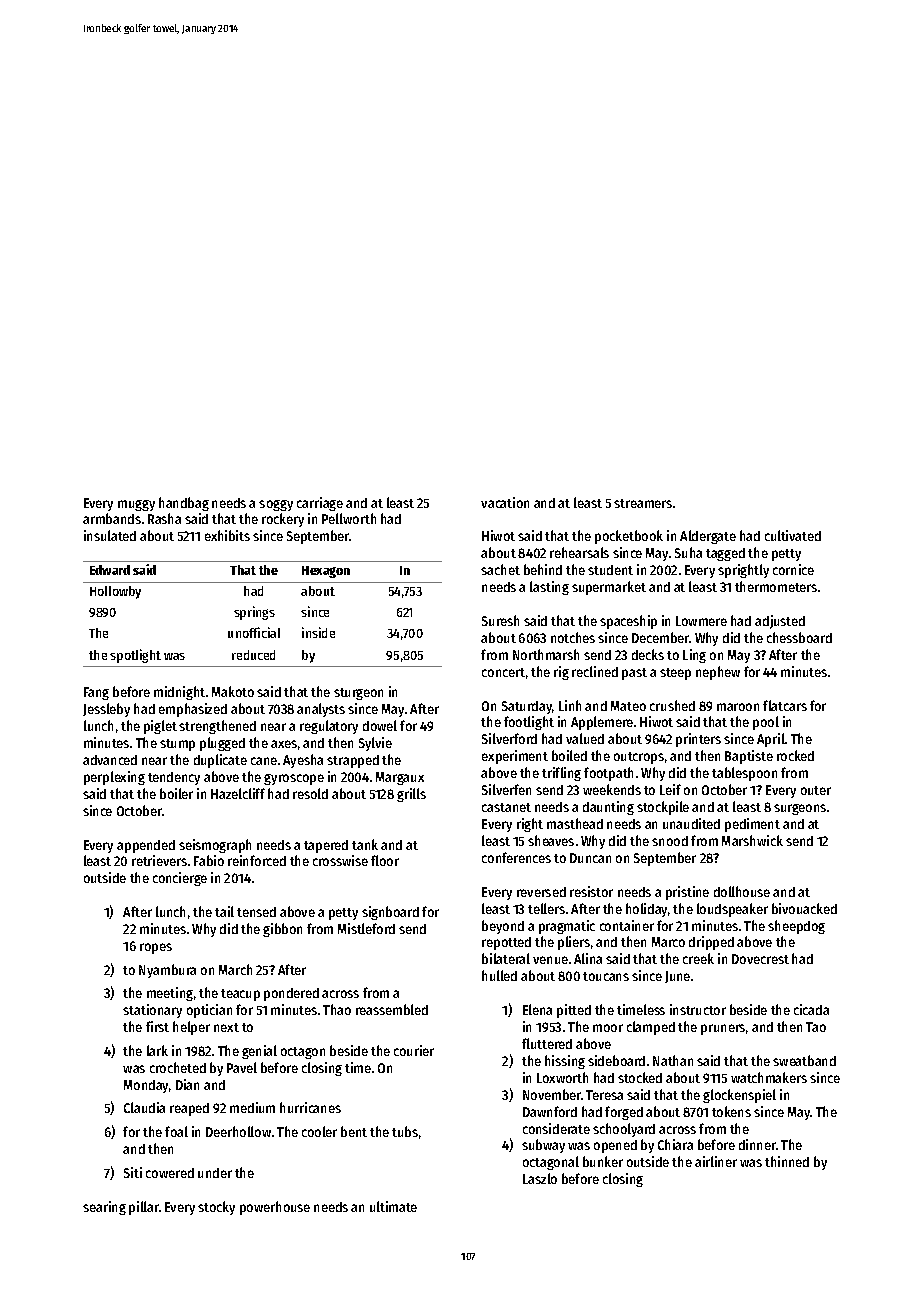 The image size is (924, 1308). I want to click on pocketbook, so click(629, 537).
